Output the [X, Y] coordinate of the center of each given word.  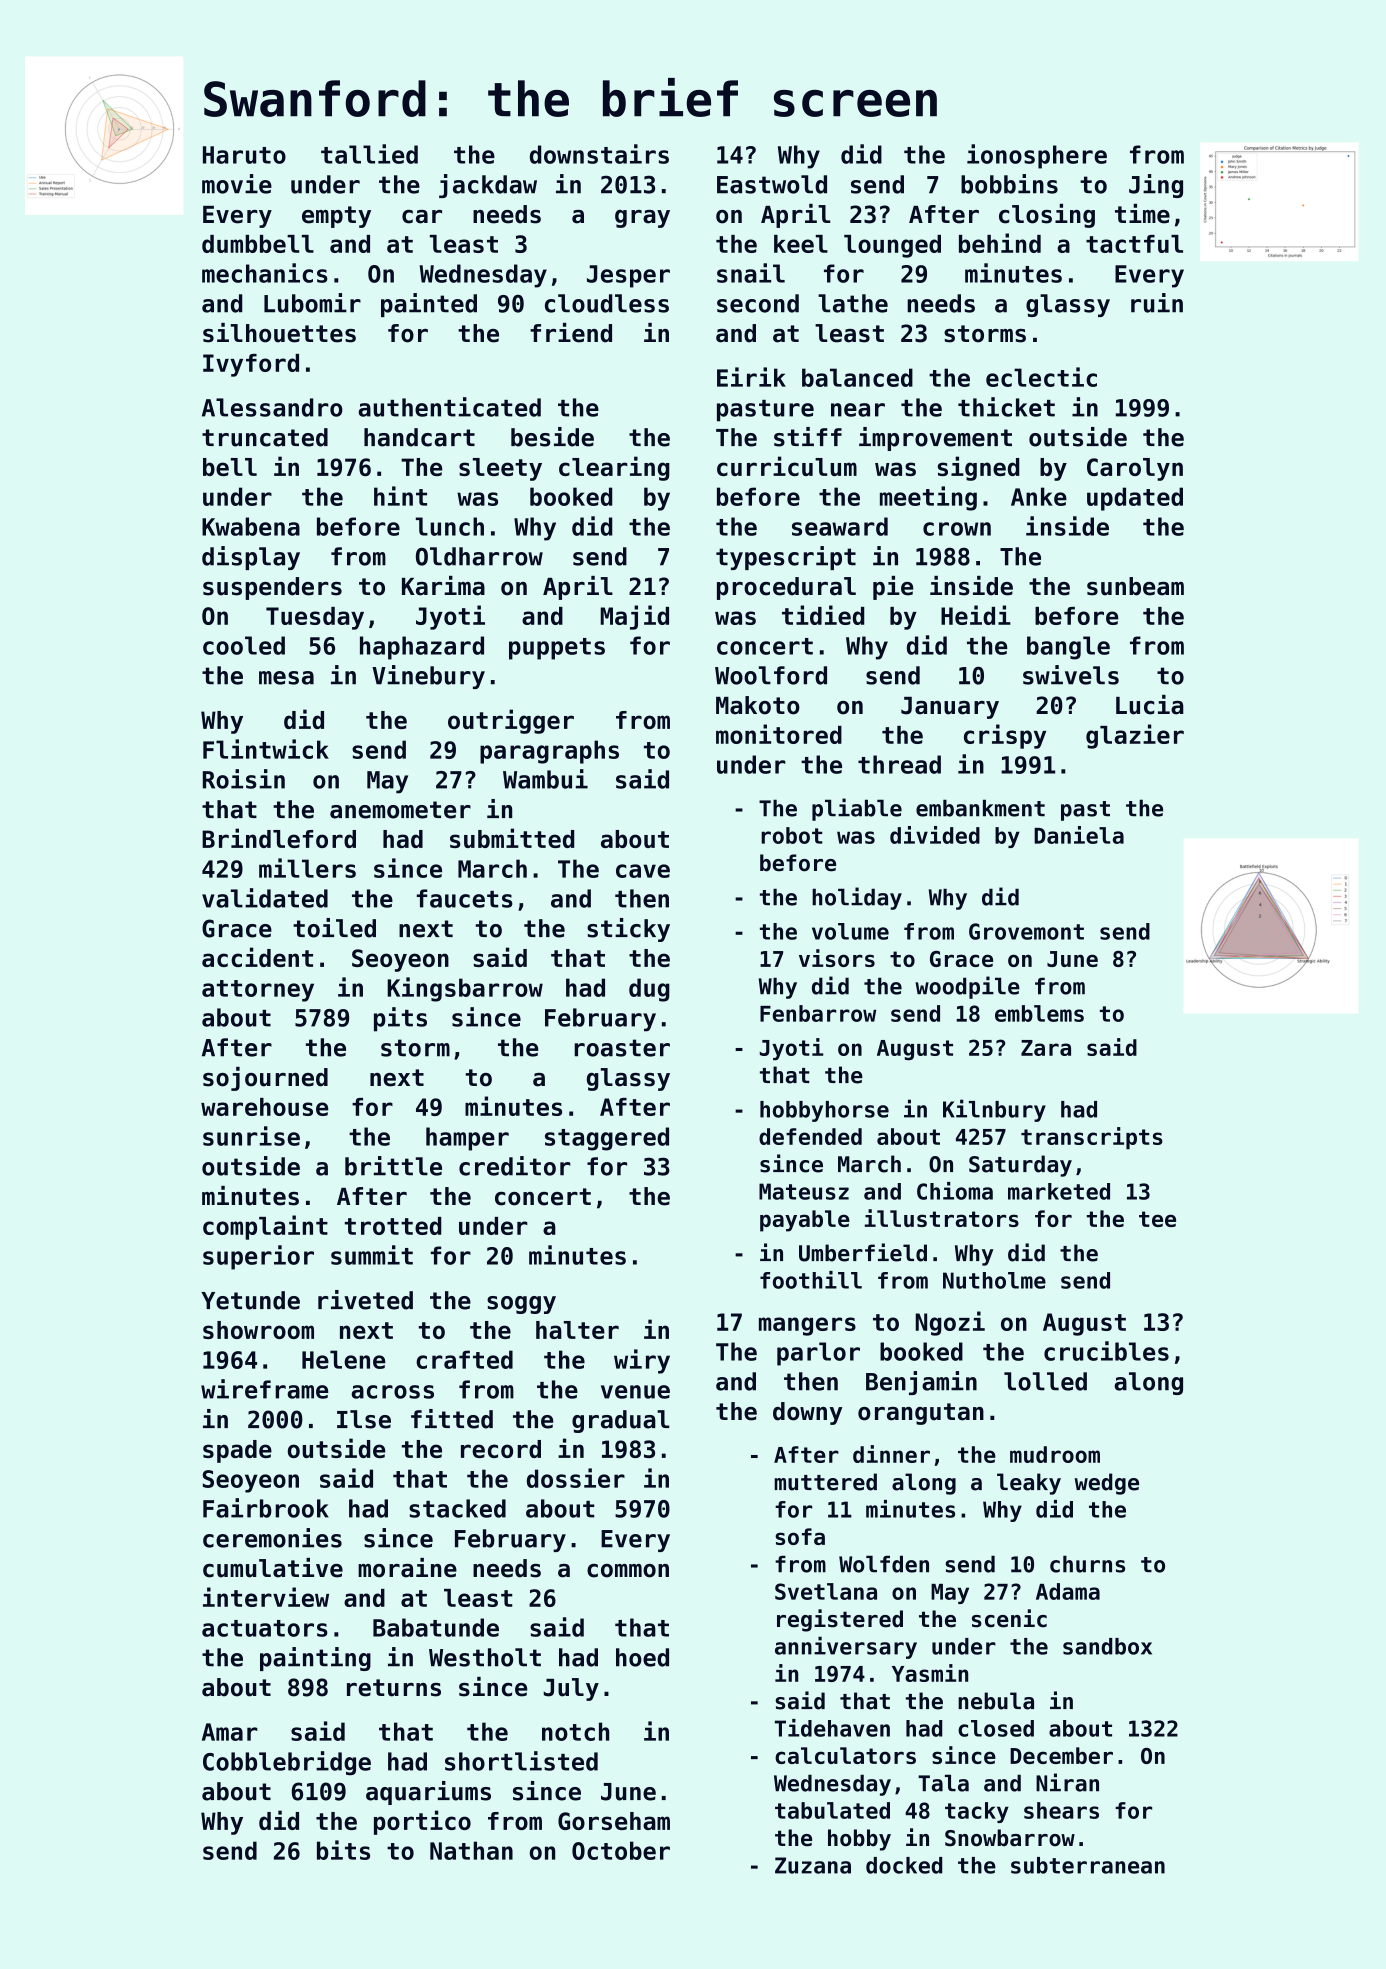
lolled [1045, 1381]
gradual [620, 1421]
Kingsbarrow [465, 989]
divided [935, 835]
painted [429, 305]
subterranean [1088, 1865]
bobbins [1009, 184]
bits [343, 1850]
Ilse [364, 1419]
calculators [845, 1755]
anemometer [400, 810]
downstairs [599, 154]
